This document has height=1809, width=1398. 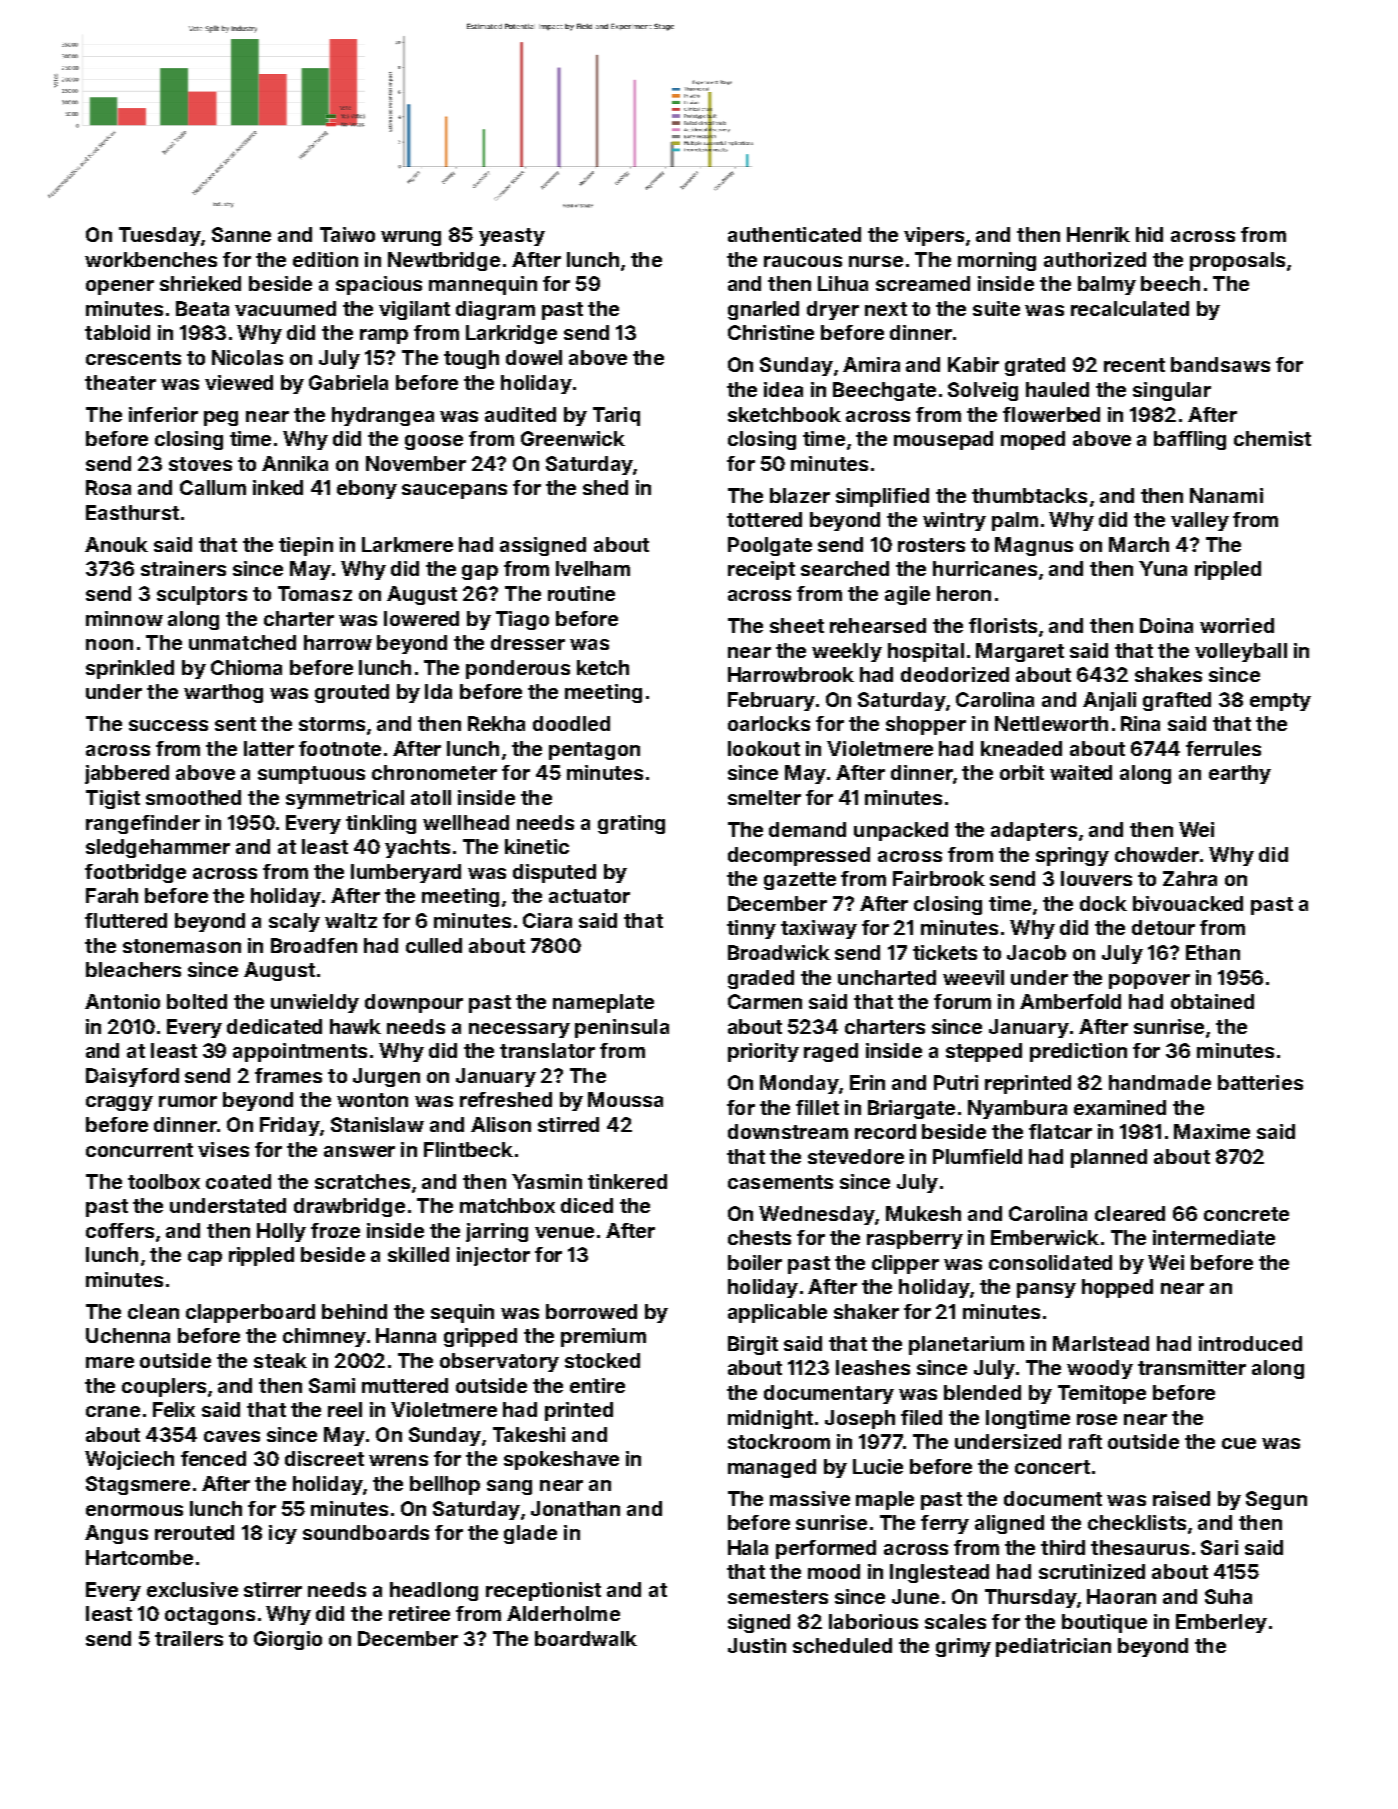 What do you see at coordinates (1163, 568) in the document?
I see `Yuna` at bounding box center [1163, 568].
